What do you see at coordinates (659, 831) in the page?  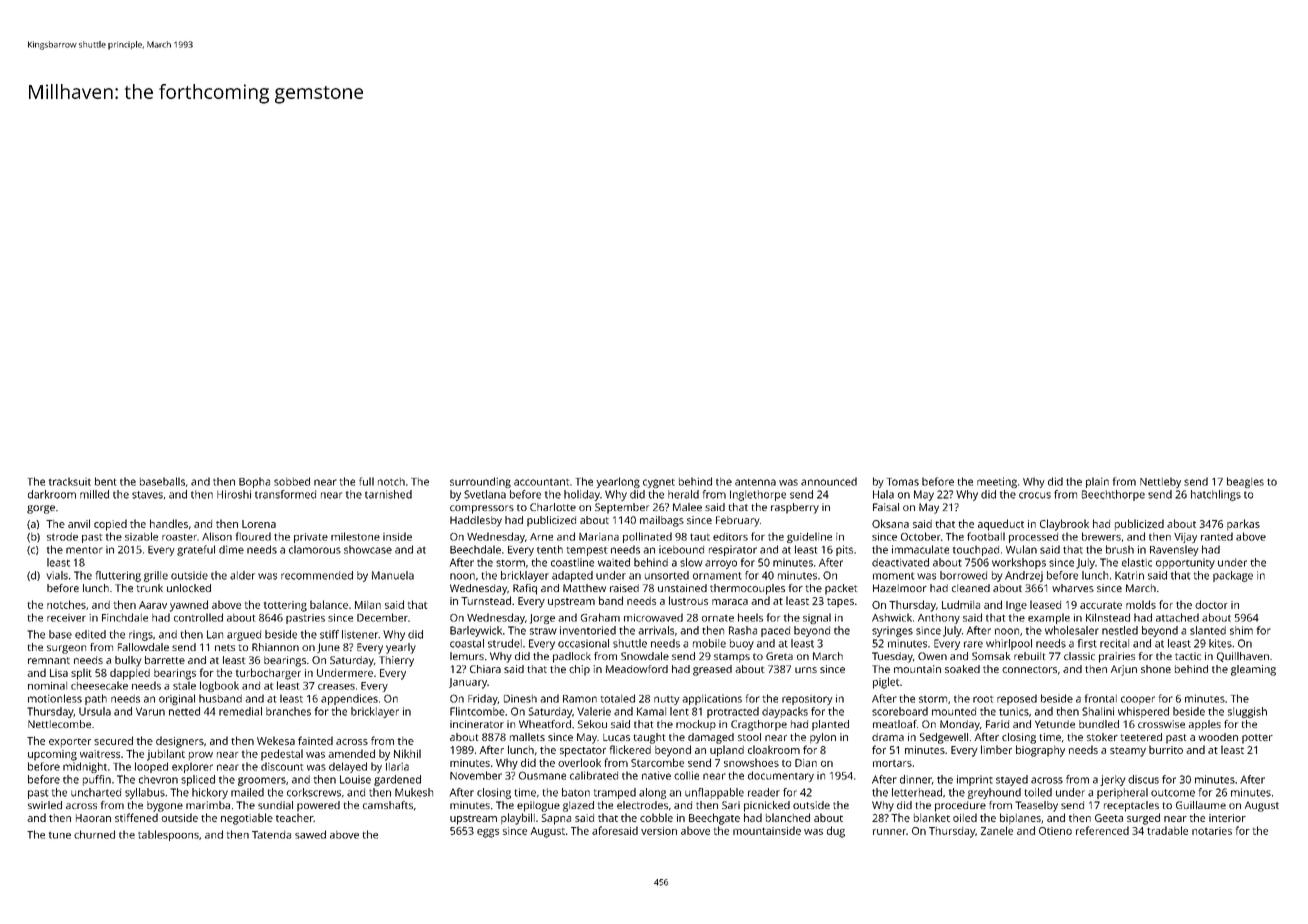 I see `version` at bounding box center [659, 831].
